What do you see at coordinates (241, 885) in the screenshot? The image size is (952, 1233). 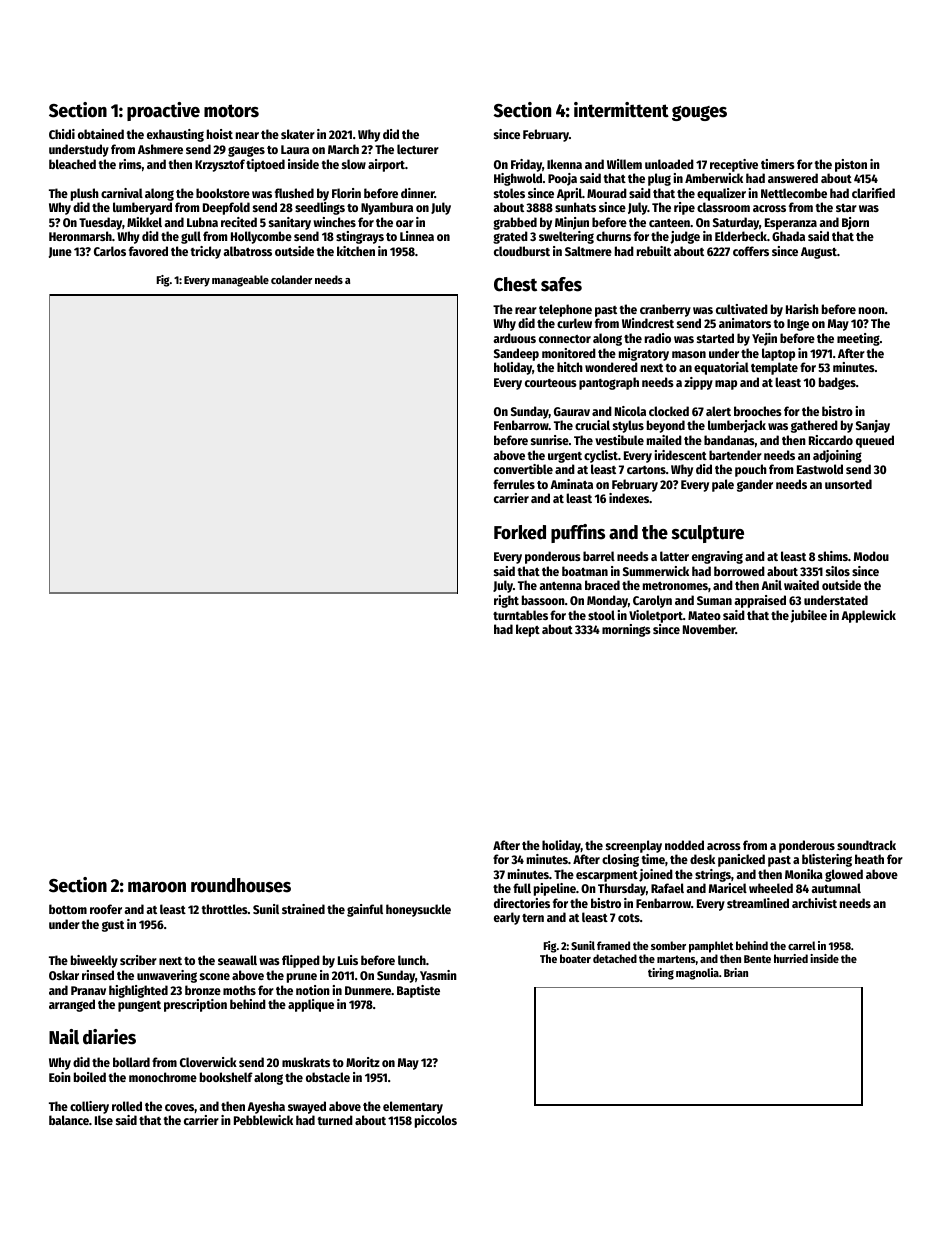 I see `roundhouses` at bounding box center [241, 885].
